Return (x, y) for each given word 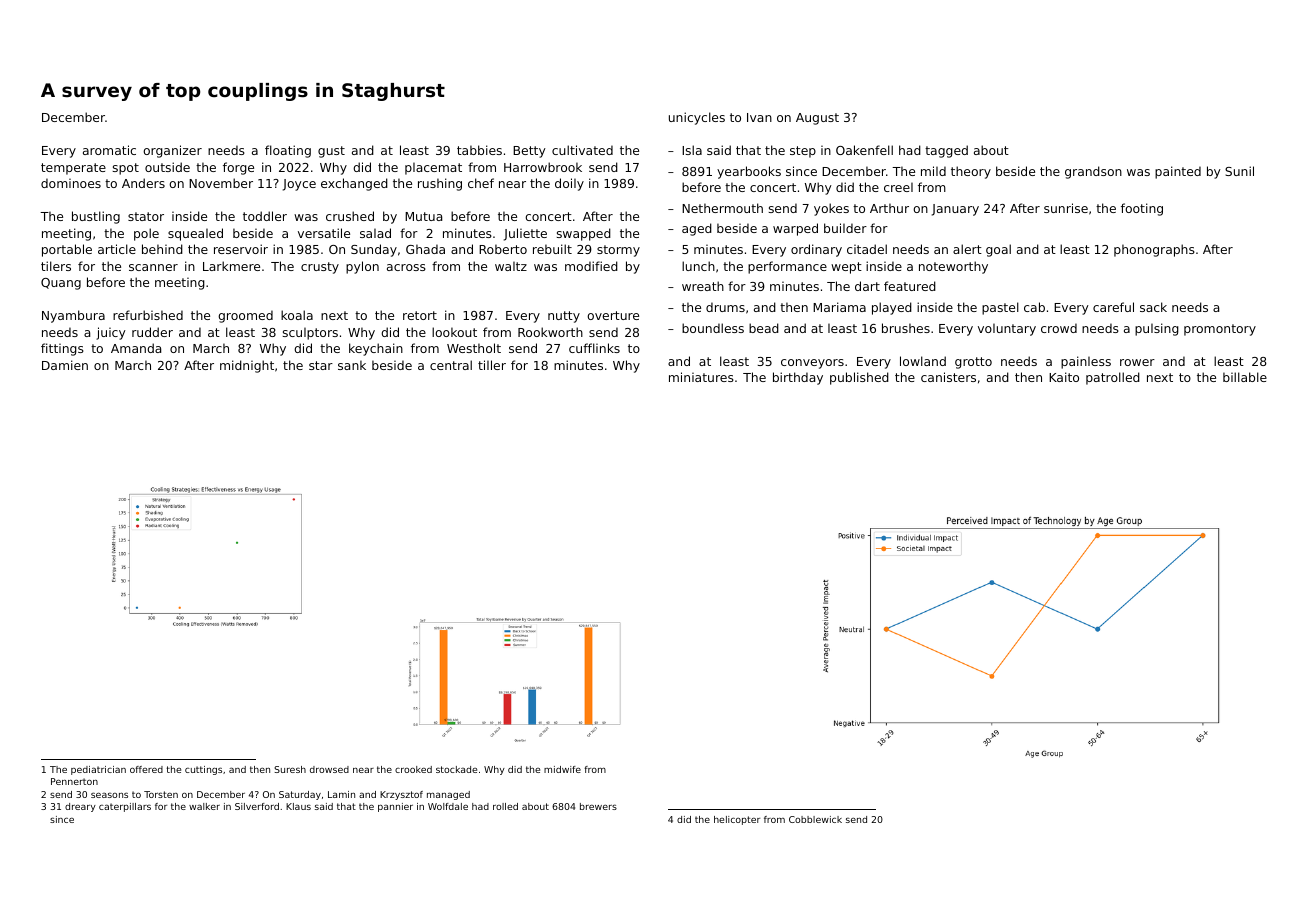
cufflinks (594, 348)
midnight (247, 366)
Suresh (290, 769)
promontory (1220, 330)
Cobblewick (815, 819)
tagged (946, 151)
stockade (456, 769)
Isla (692, 150)
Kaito (1064, 377)
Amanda (136, 348)
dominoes (71, 183)
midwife (562, 769)
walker (204, 806)
